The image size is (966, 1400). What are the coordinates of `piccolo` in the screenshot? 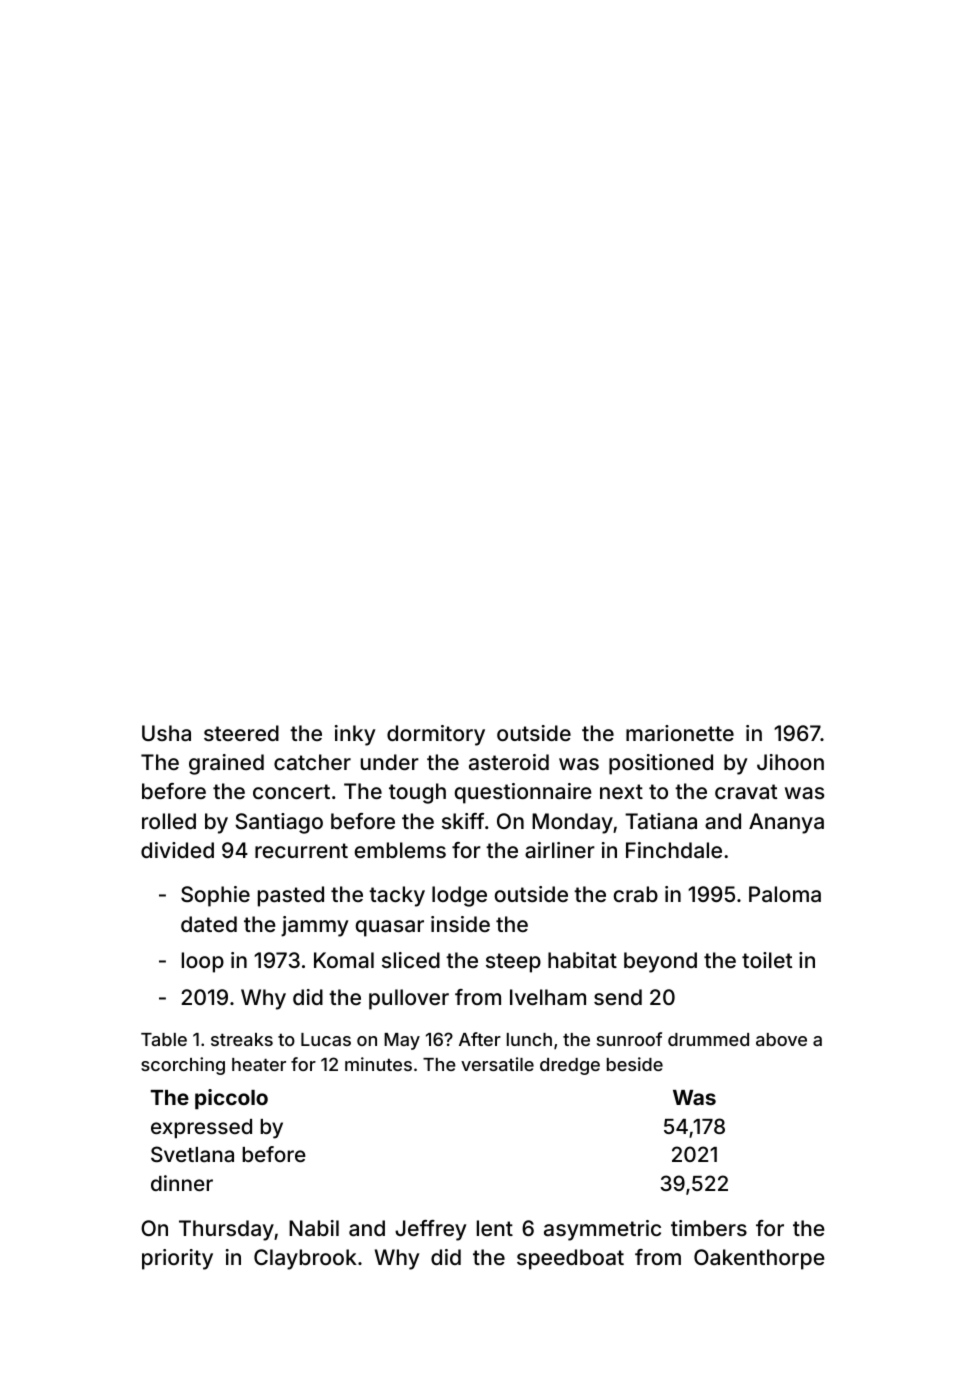 It's located at (231, 1099).
